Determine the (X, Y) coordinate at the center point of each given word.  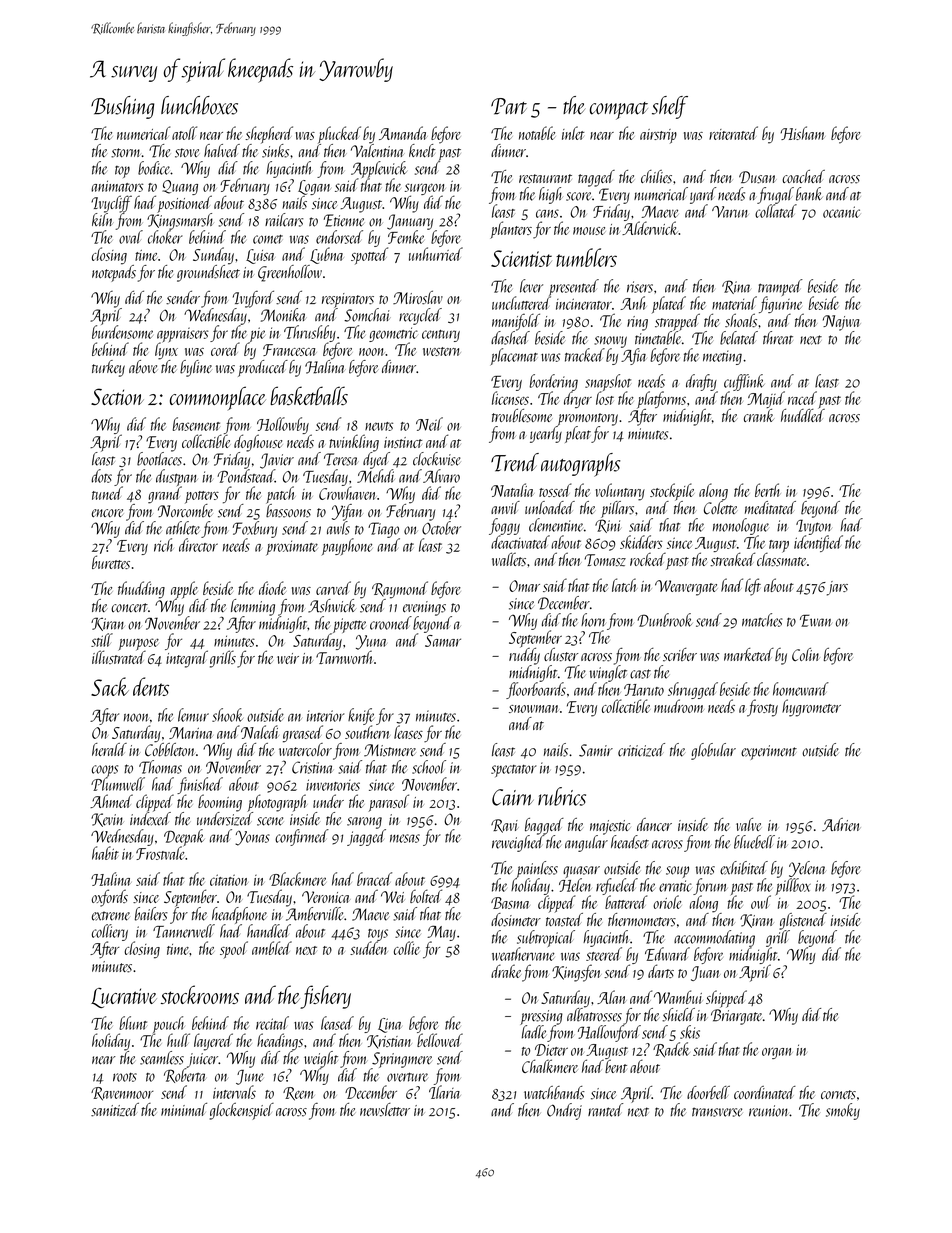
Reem (299, 1094)
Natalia (512, 490)
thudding (141, 590)
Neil (429, 424)
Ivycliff (111, 204)
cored (225, 349)
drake (506, 971)
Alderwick (650, 228)
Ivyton (814, 527)
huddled (803, 415)
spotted (369, 256)
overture (407, 1077)
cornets (838, 1095)
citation (229, 880)
